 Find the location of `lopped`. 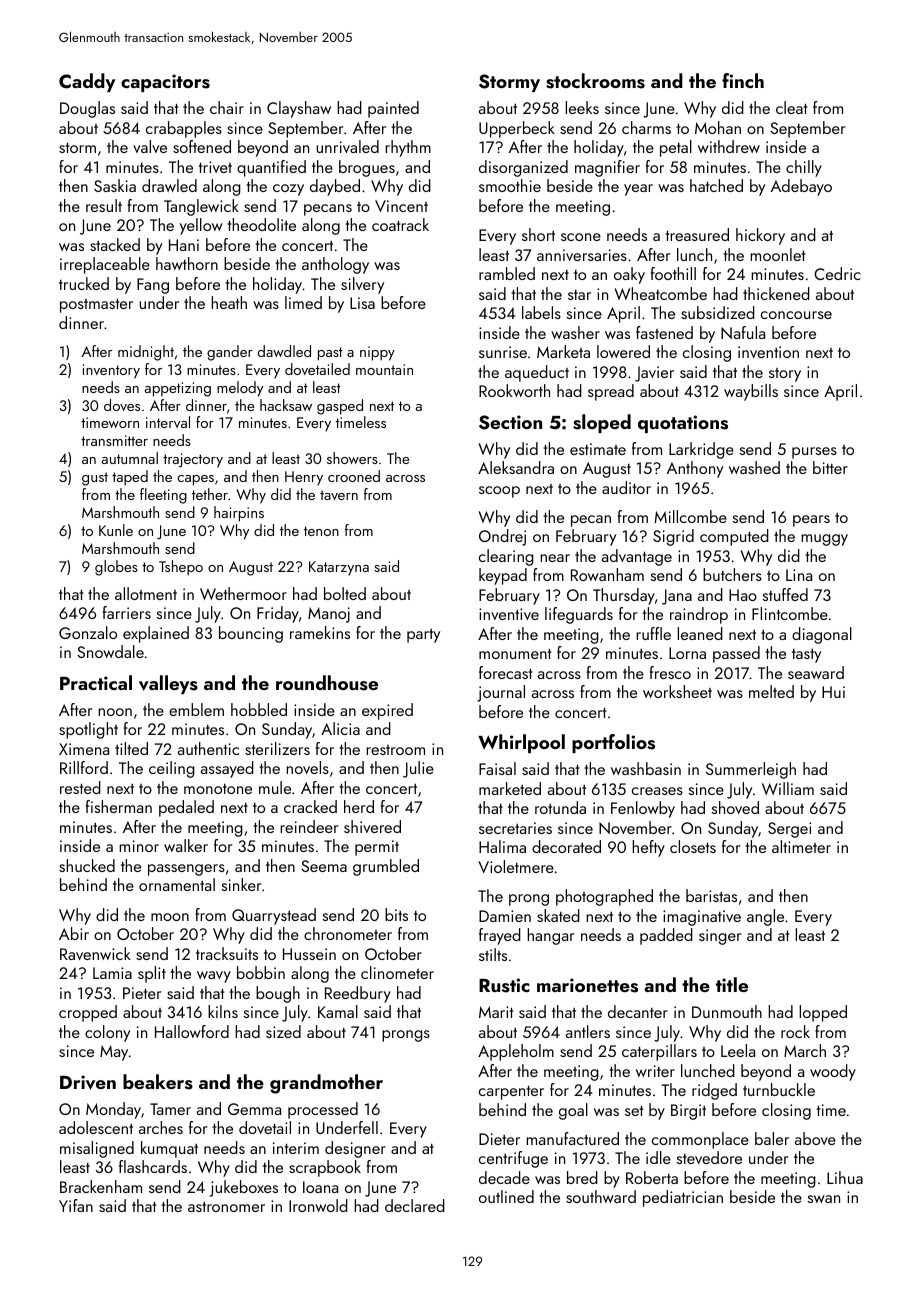

lopped is located at coordinates (823, 1013).
